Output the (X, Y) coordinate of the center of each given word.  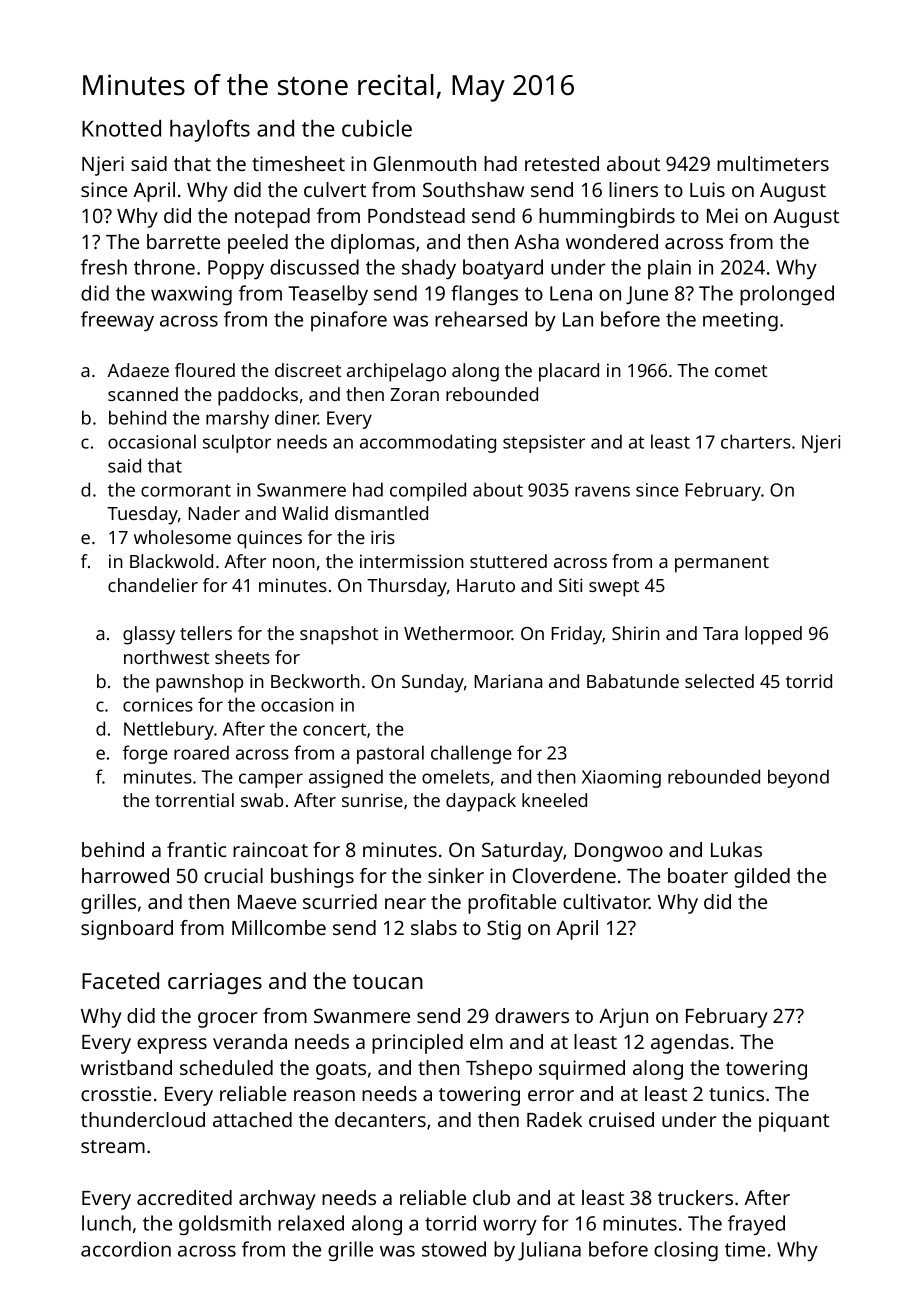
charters (756, 441)
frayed (756, 1225)
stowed (454, 1249)
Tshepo (499, 1070)
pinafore (349, 321)
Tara (720, 633)
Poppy (236, 270)
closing (686, 1251)
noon (294, 563)
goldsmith (225, 1225)
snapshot (339, 635)
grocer (227, 1020)
